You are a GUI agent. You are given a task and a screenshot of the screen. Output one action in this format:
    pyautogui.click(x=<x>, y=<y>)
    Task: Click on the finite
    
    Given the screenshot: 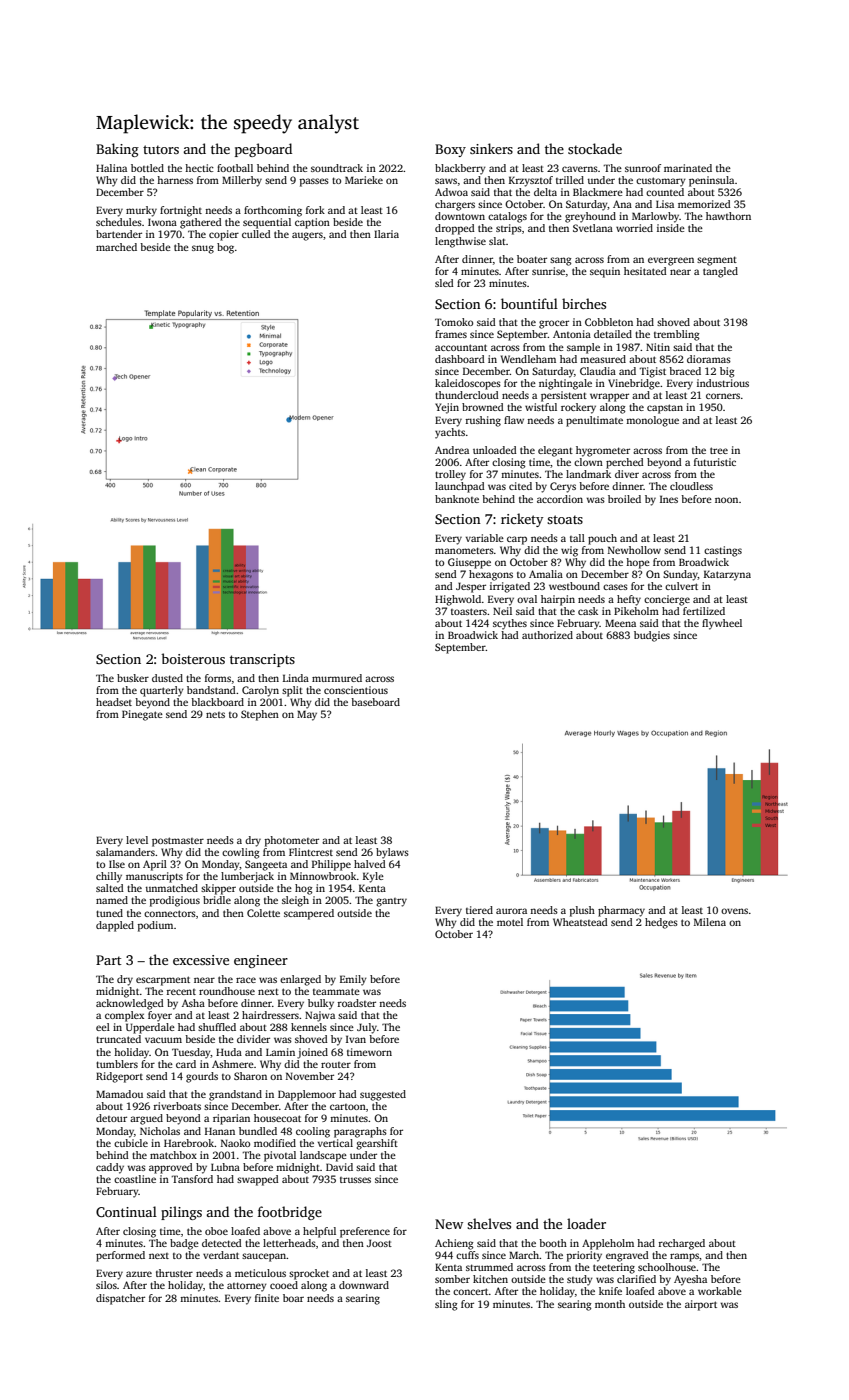 What is the action you would take?
    pyautogui.click(x=267, y=1298)
